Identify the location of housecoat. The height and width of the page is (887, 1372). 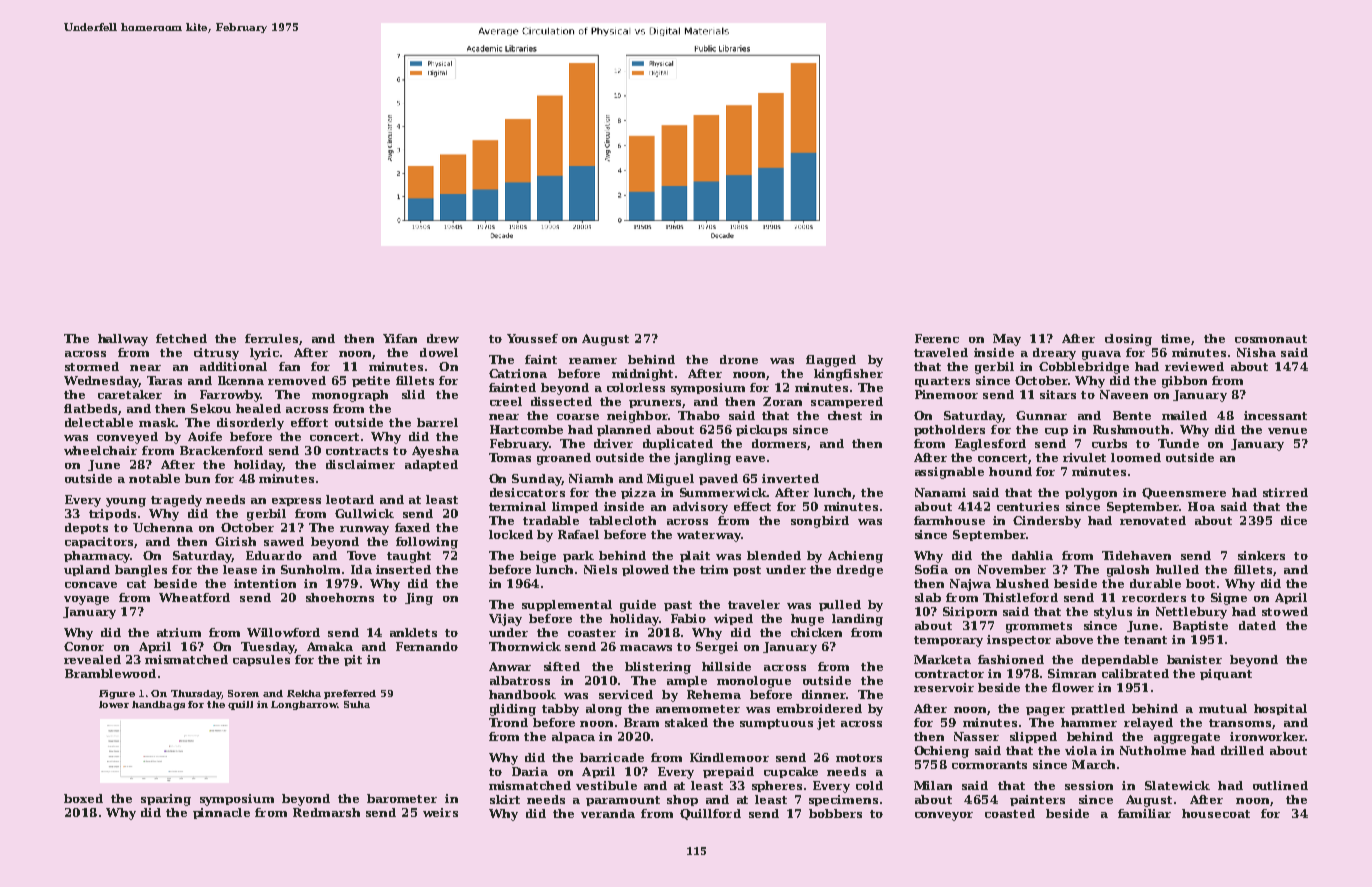
(1216, 813).
